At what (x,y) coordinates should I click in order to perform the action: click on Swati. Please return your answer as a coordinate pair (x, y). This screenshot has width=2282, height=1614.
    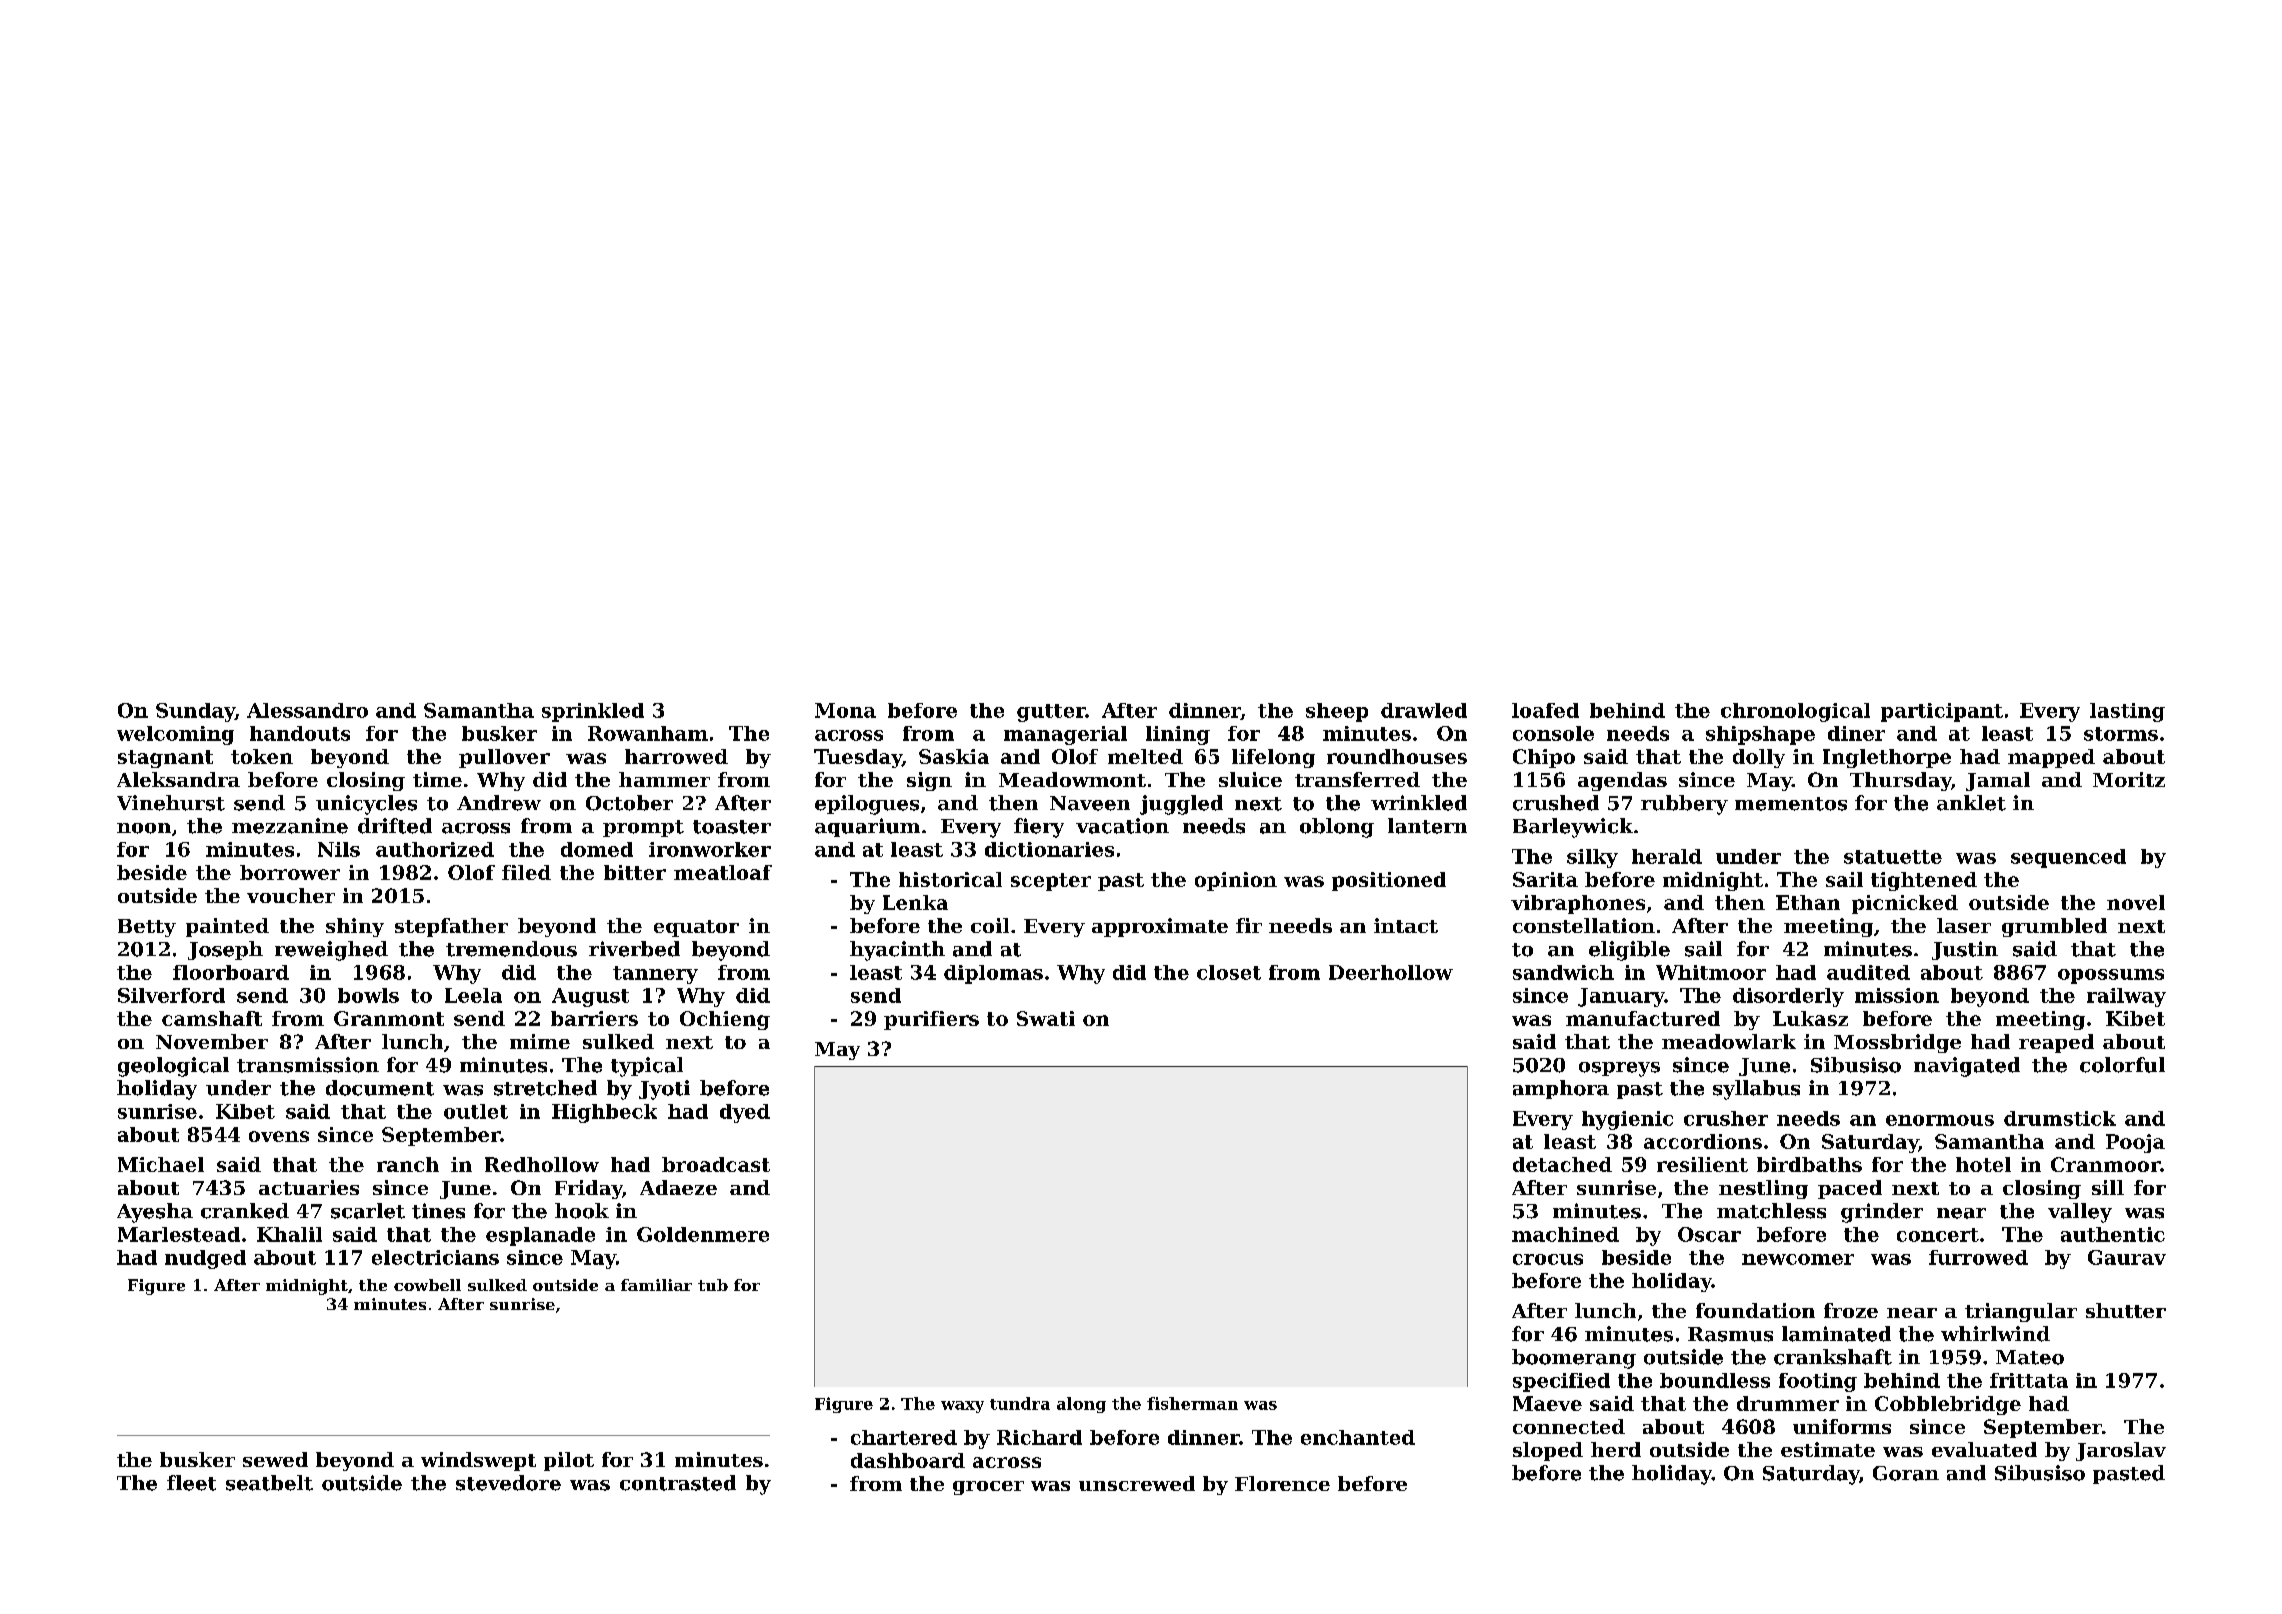
    Looking at the image, I should click on (1046, 1018).
